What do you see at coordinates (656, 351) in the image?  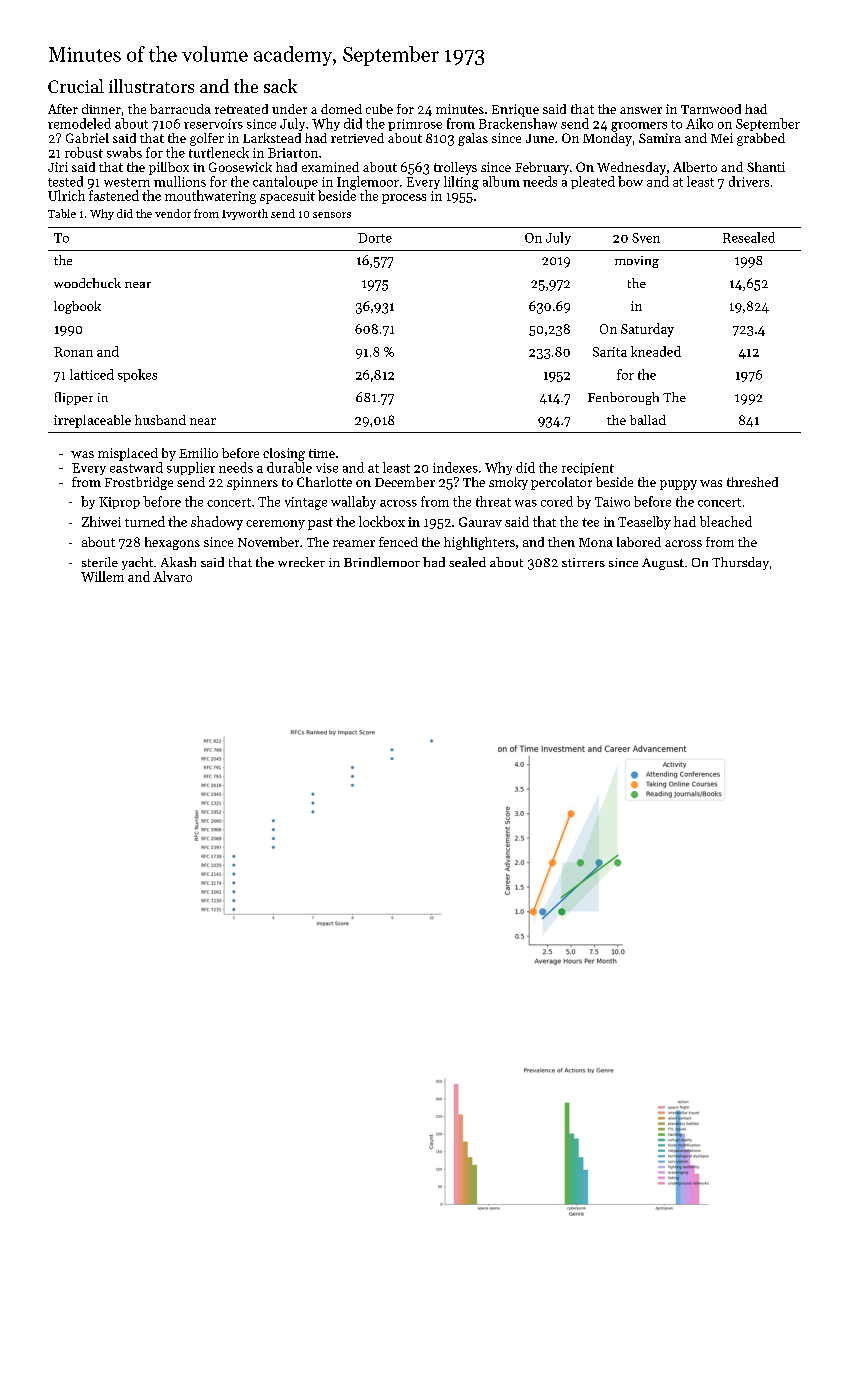 I see `kneaded` at bounding box center [656, 351].
